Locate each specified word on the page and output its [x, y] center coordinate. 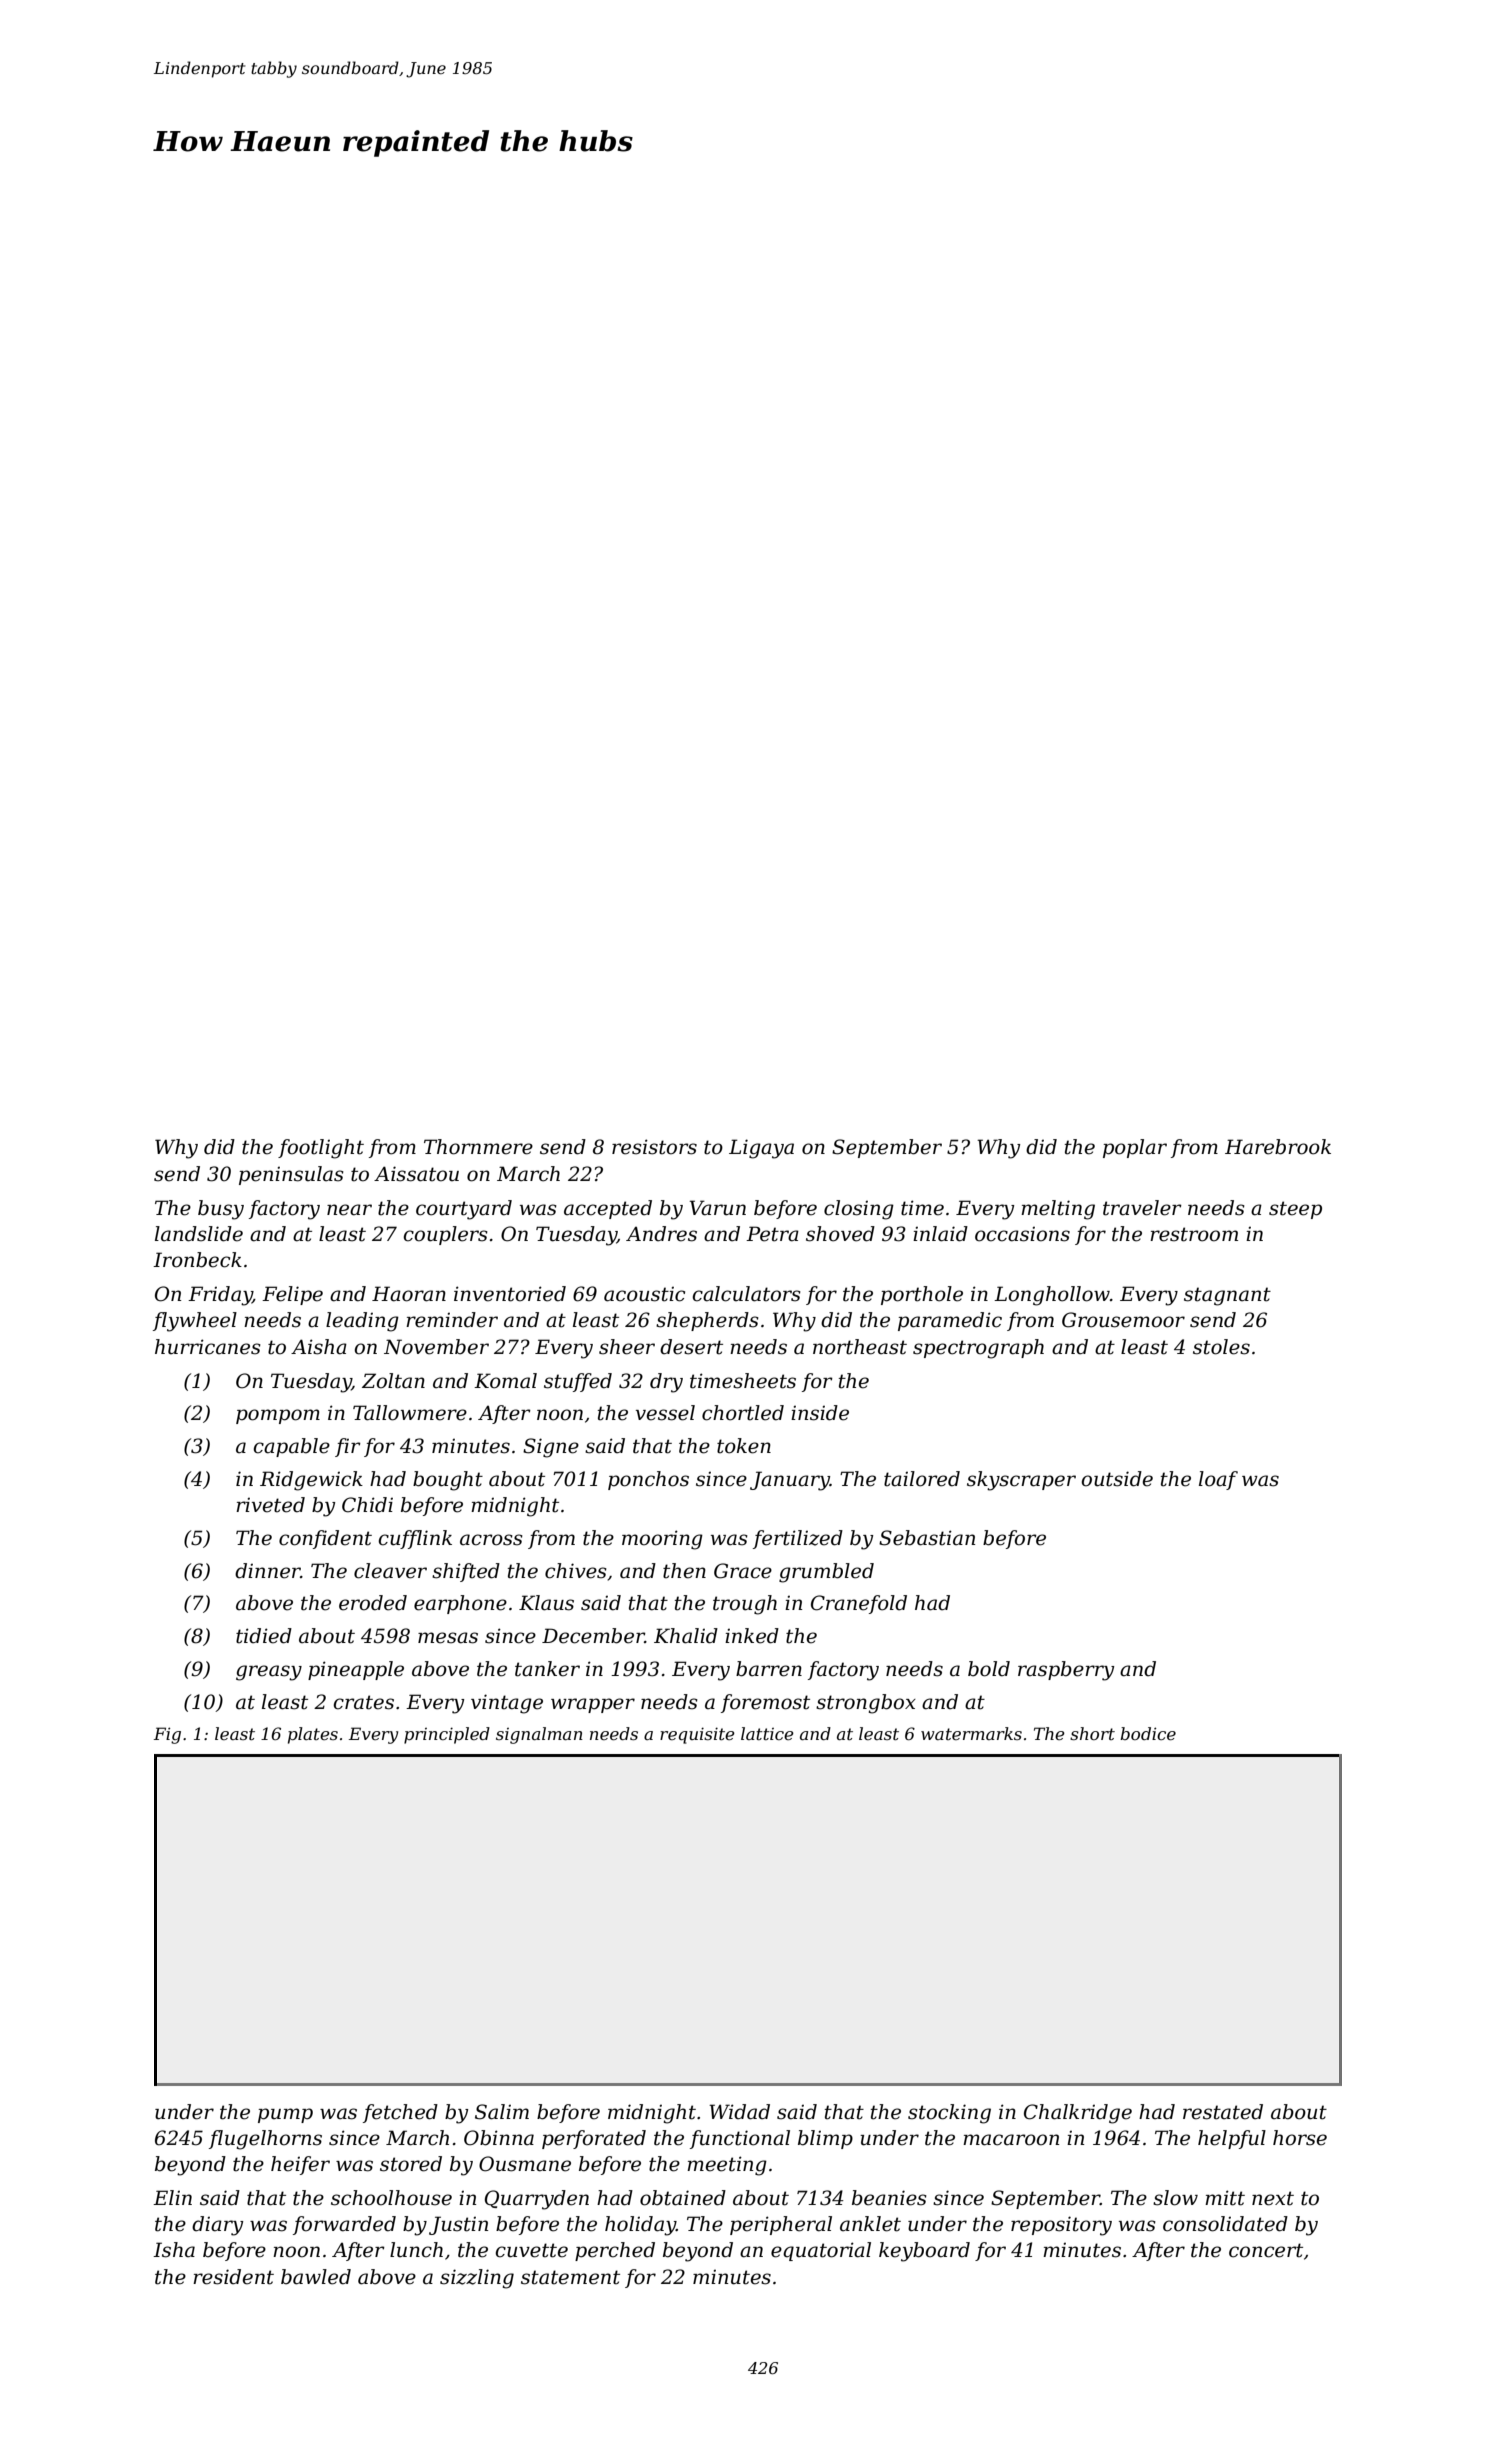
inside [820, 1413]
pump [285, 2115]
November [436, 1347]
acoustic [644, 1294]
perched [615, 2251]
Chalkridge [1078, 2114]
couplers [445, 1235]
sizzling [477, 2279]
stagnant [1227, 1296]
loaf [1218, 1480]
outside [1117, 1479]
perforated [594, 2139]
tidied [264, 1636]
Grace [743, 1571]
